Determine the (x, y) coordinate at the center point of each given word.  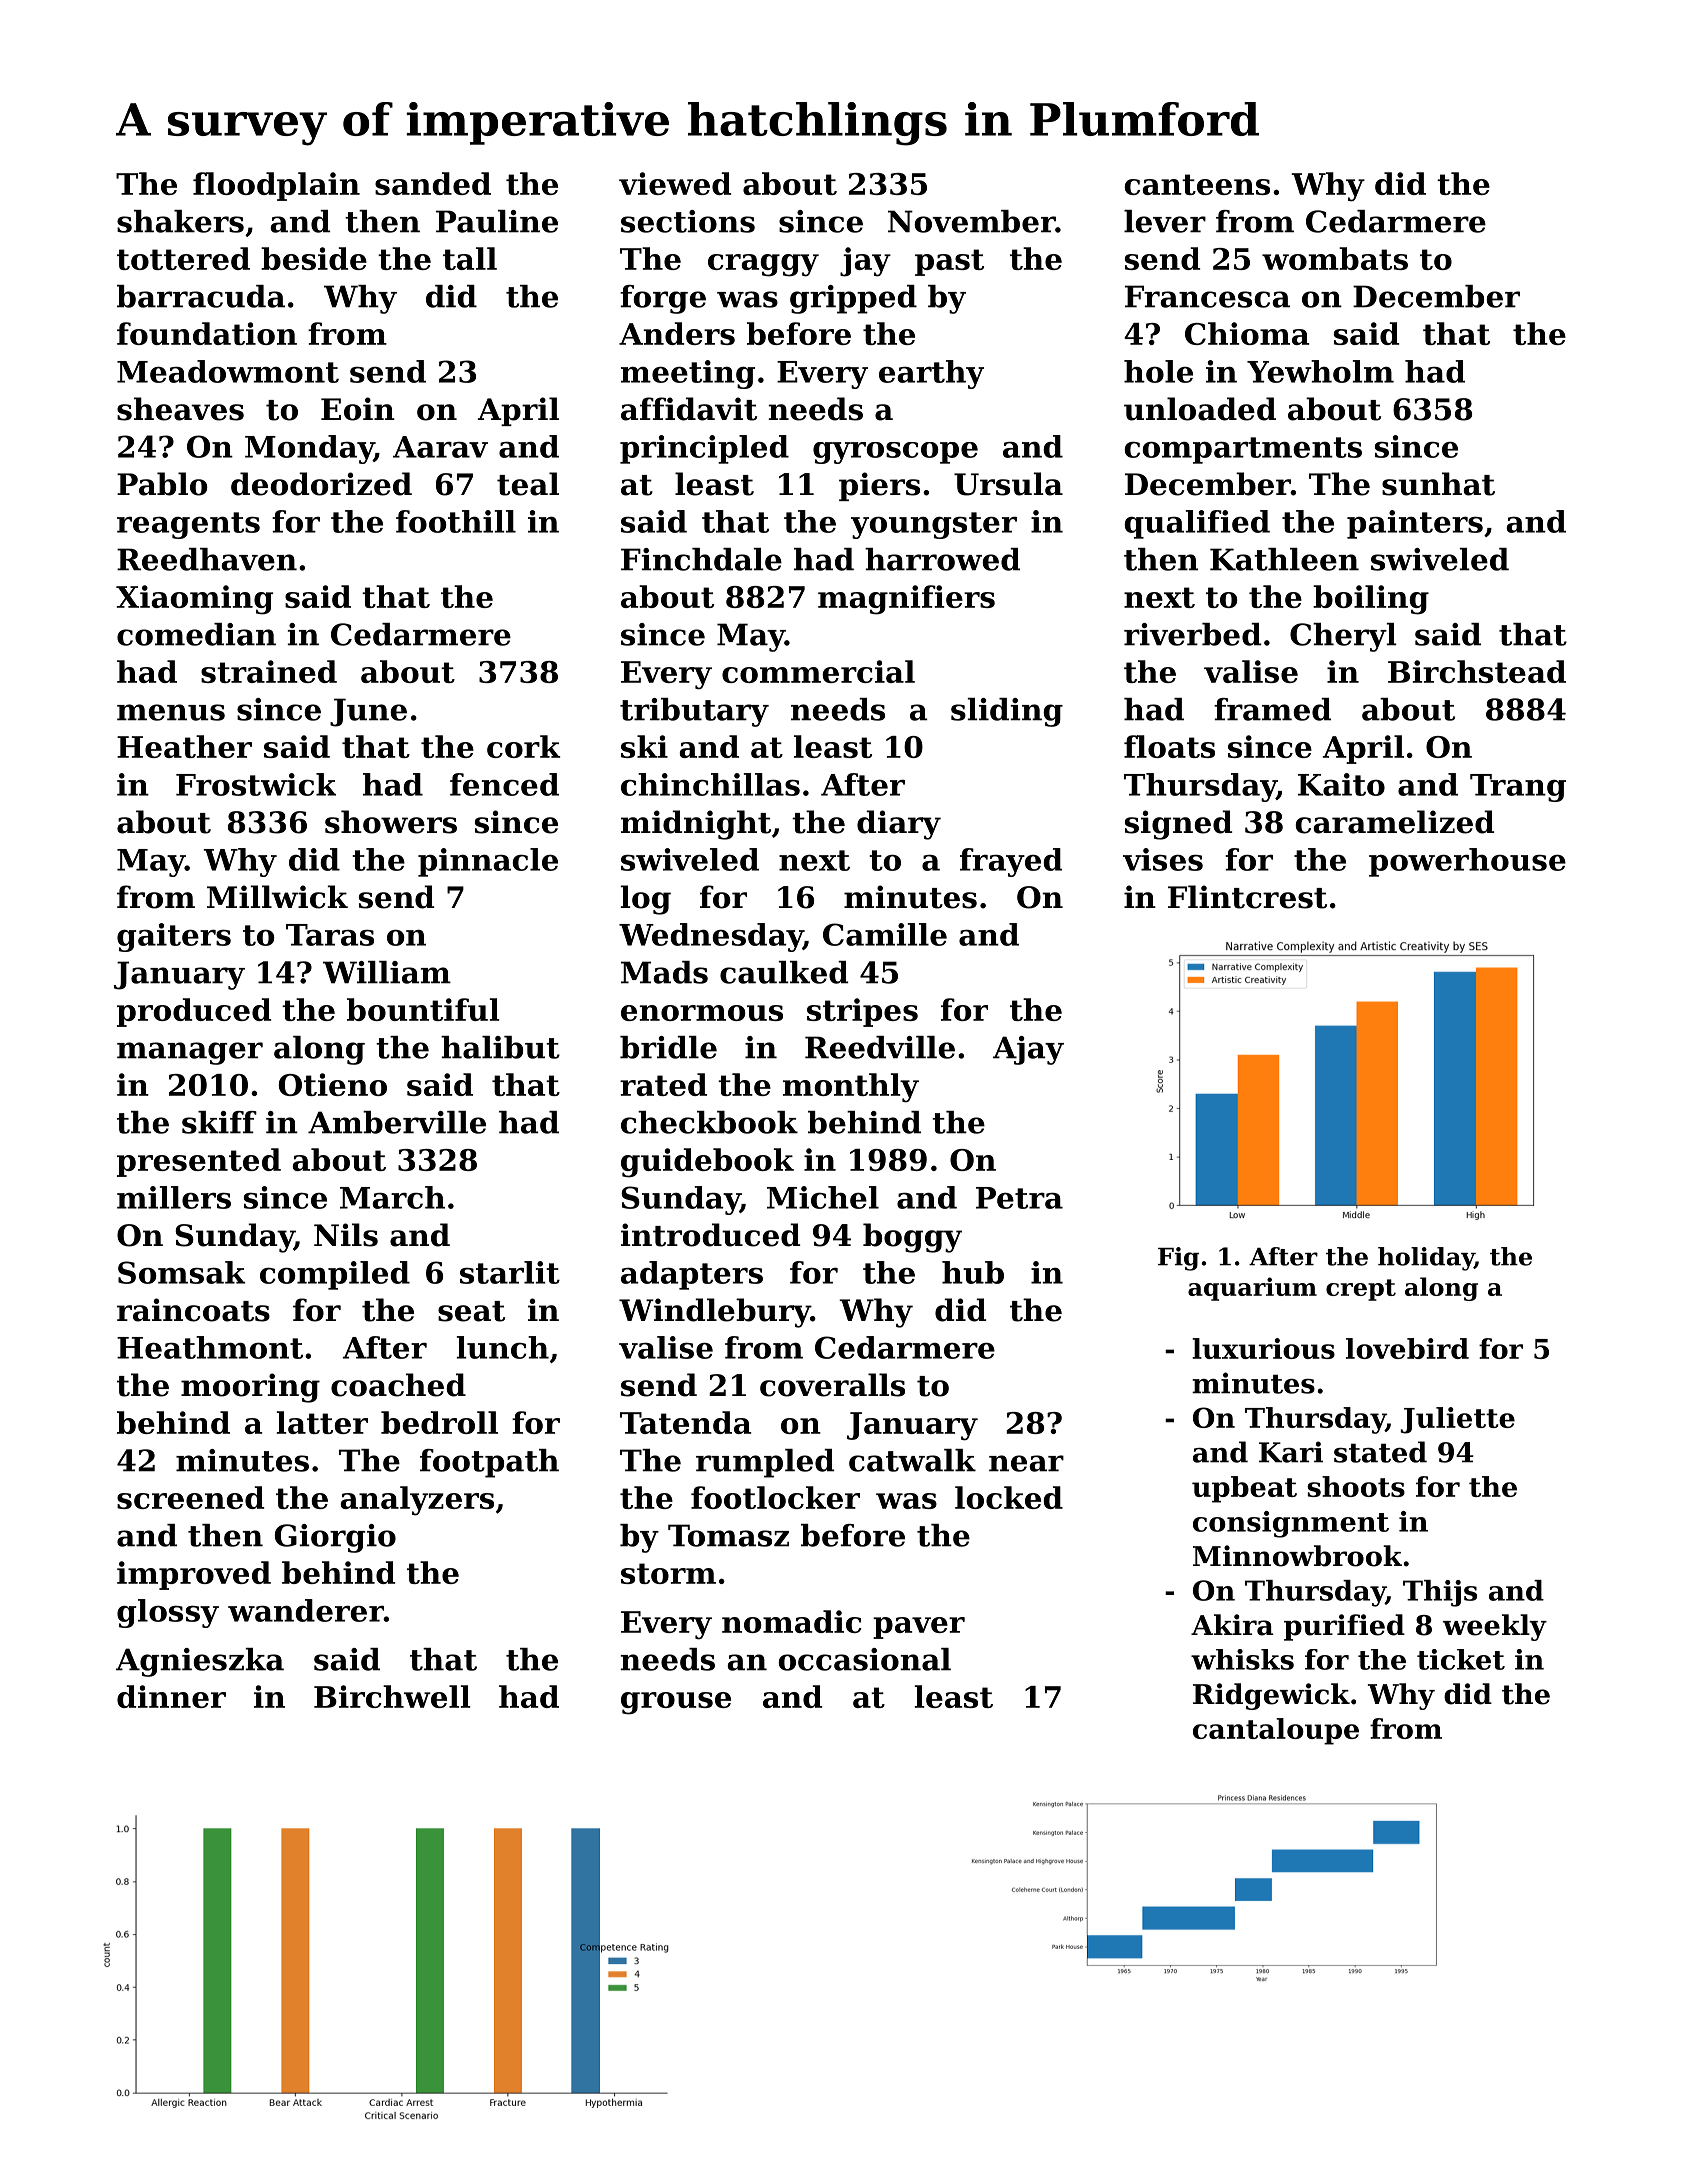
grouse (676, 1703)
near (1026, 1463)
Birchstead (1477, 671)
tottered (183, 258)
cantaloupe (1276, 1731)
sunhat (1438, 484)
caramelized (1394, 822)
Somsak (181, 1272)
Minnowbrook (1297, 1556)
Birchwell (392, 1696)
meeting (688, 374)
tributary (694, 712)
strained (269, 671)
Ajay (1028, 1050)
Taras (330, 935)
